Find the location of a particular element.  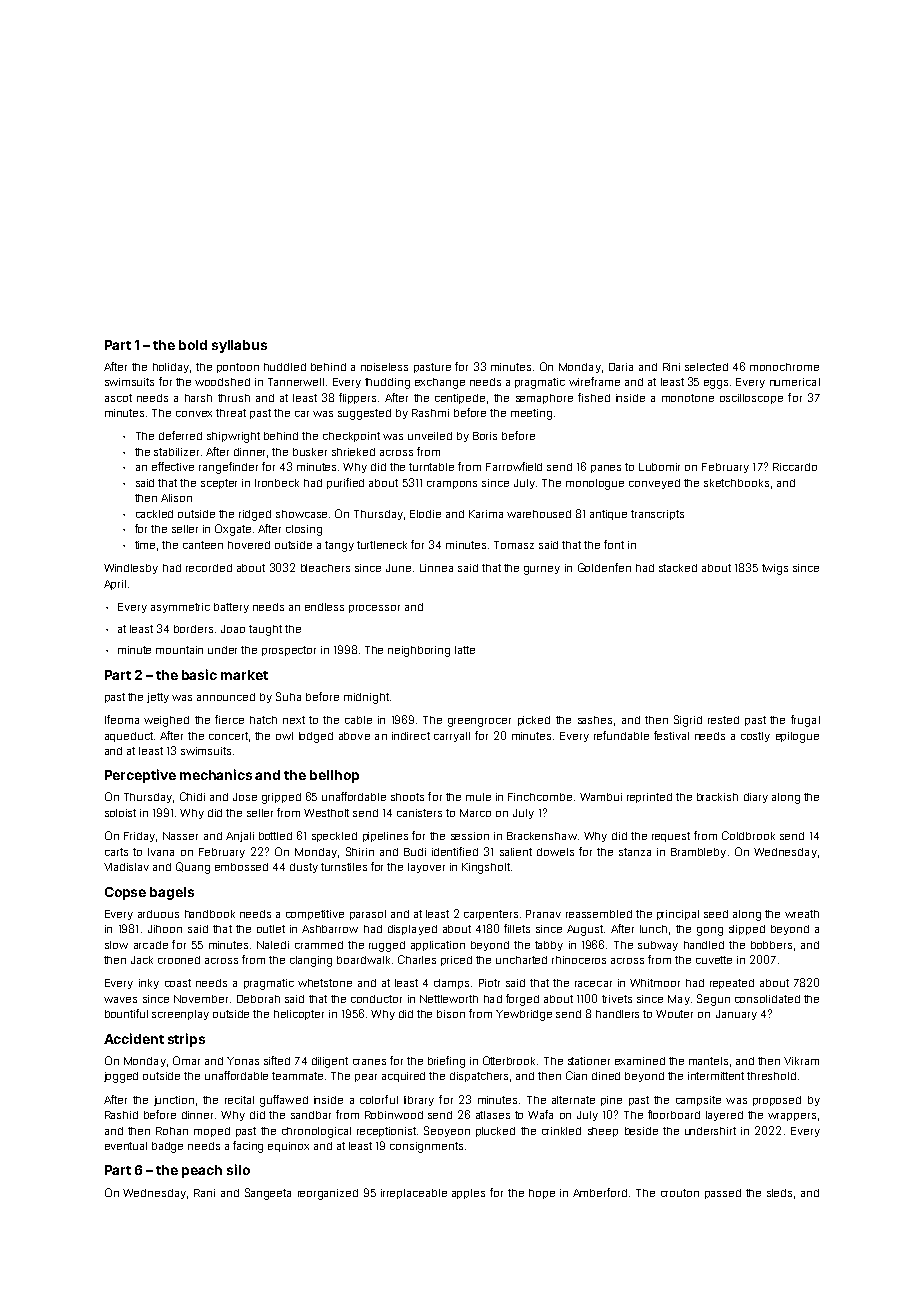

bleachers is located at coordinates (325, 568).
